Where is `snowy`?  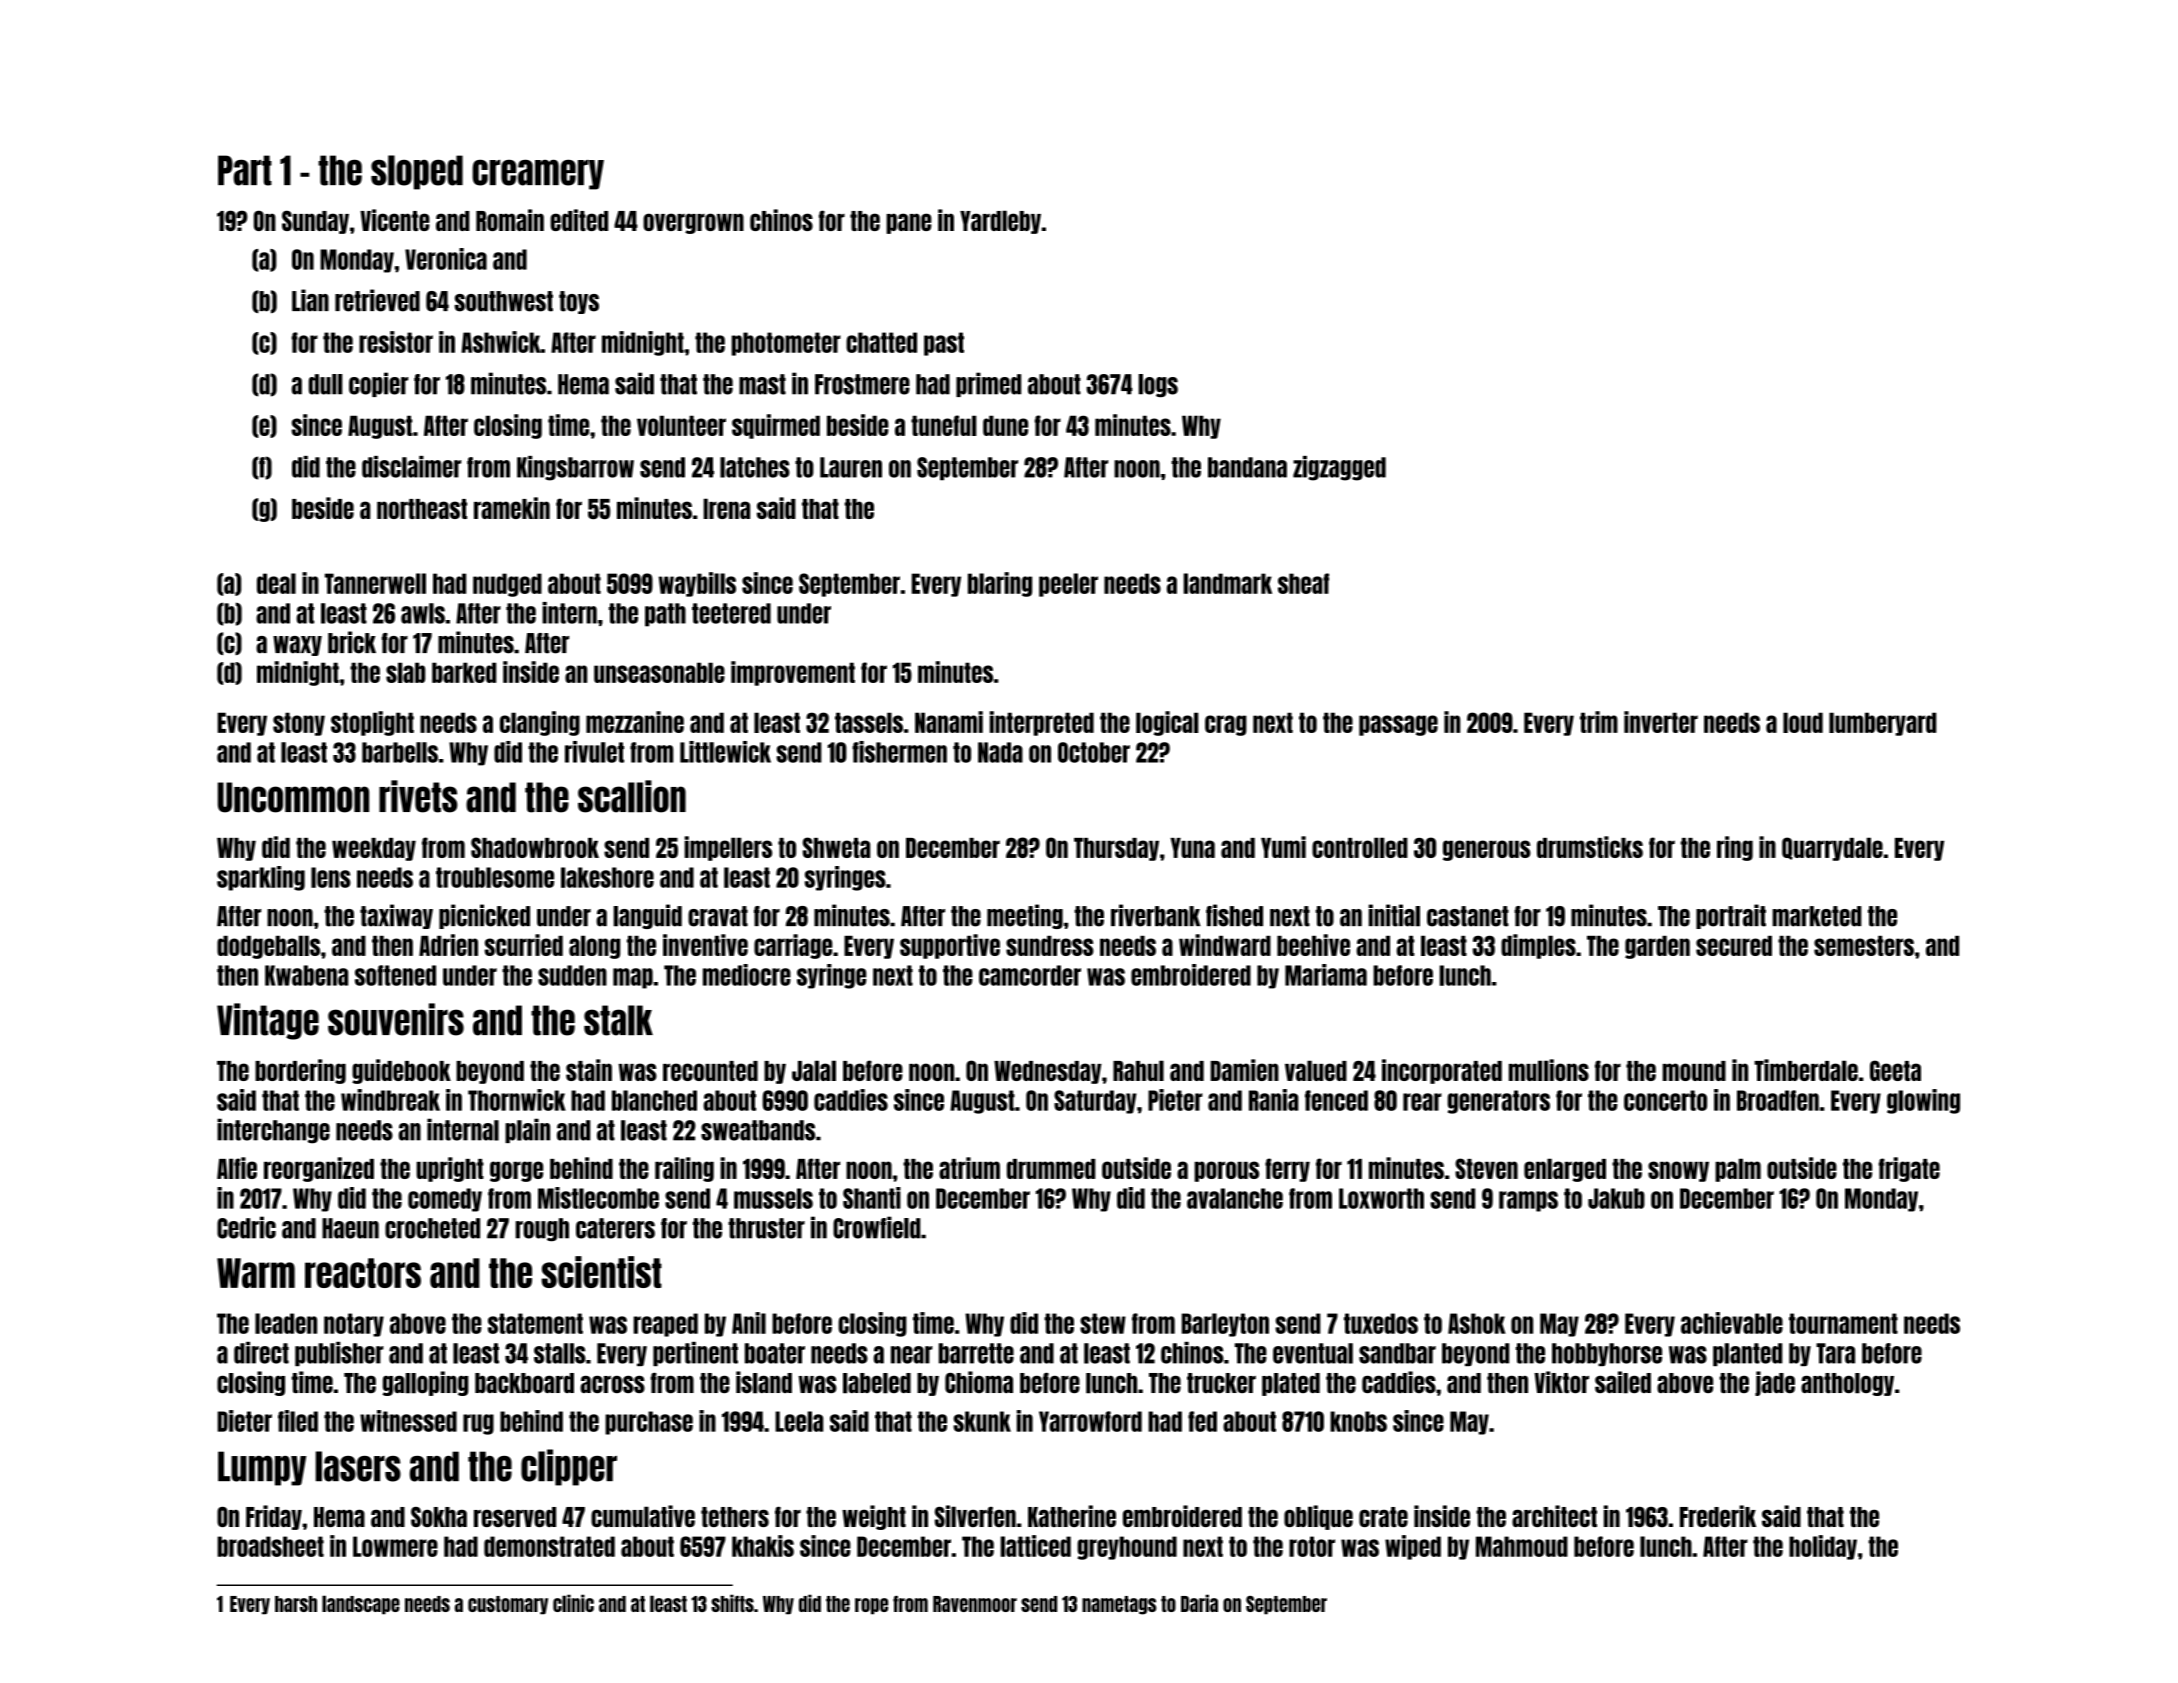
snowy is located at coordinates (1678, 1171).
